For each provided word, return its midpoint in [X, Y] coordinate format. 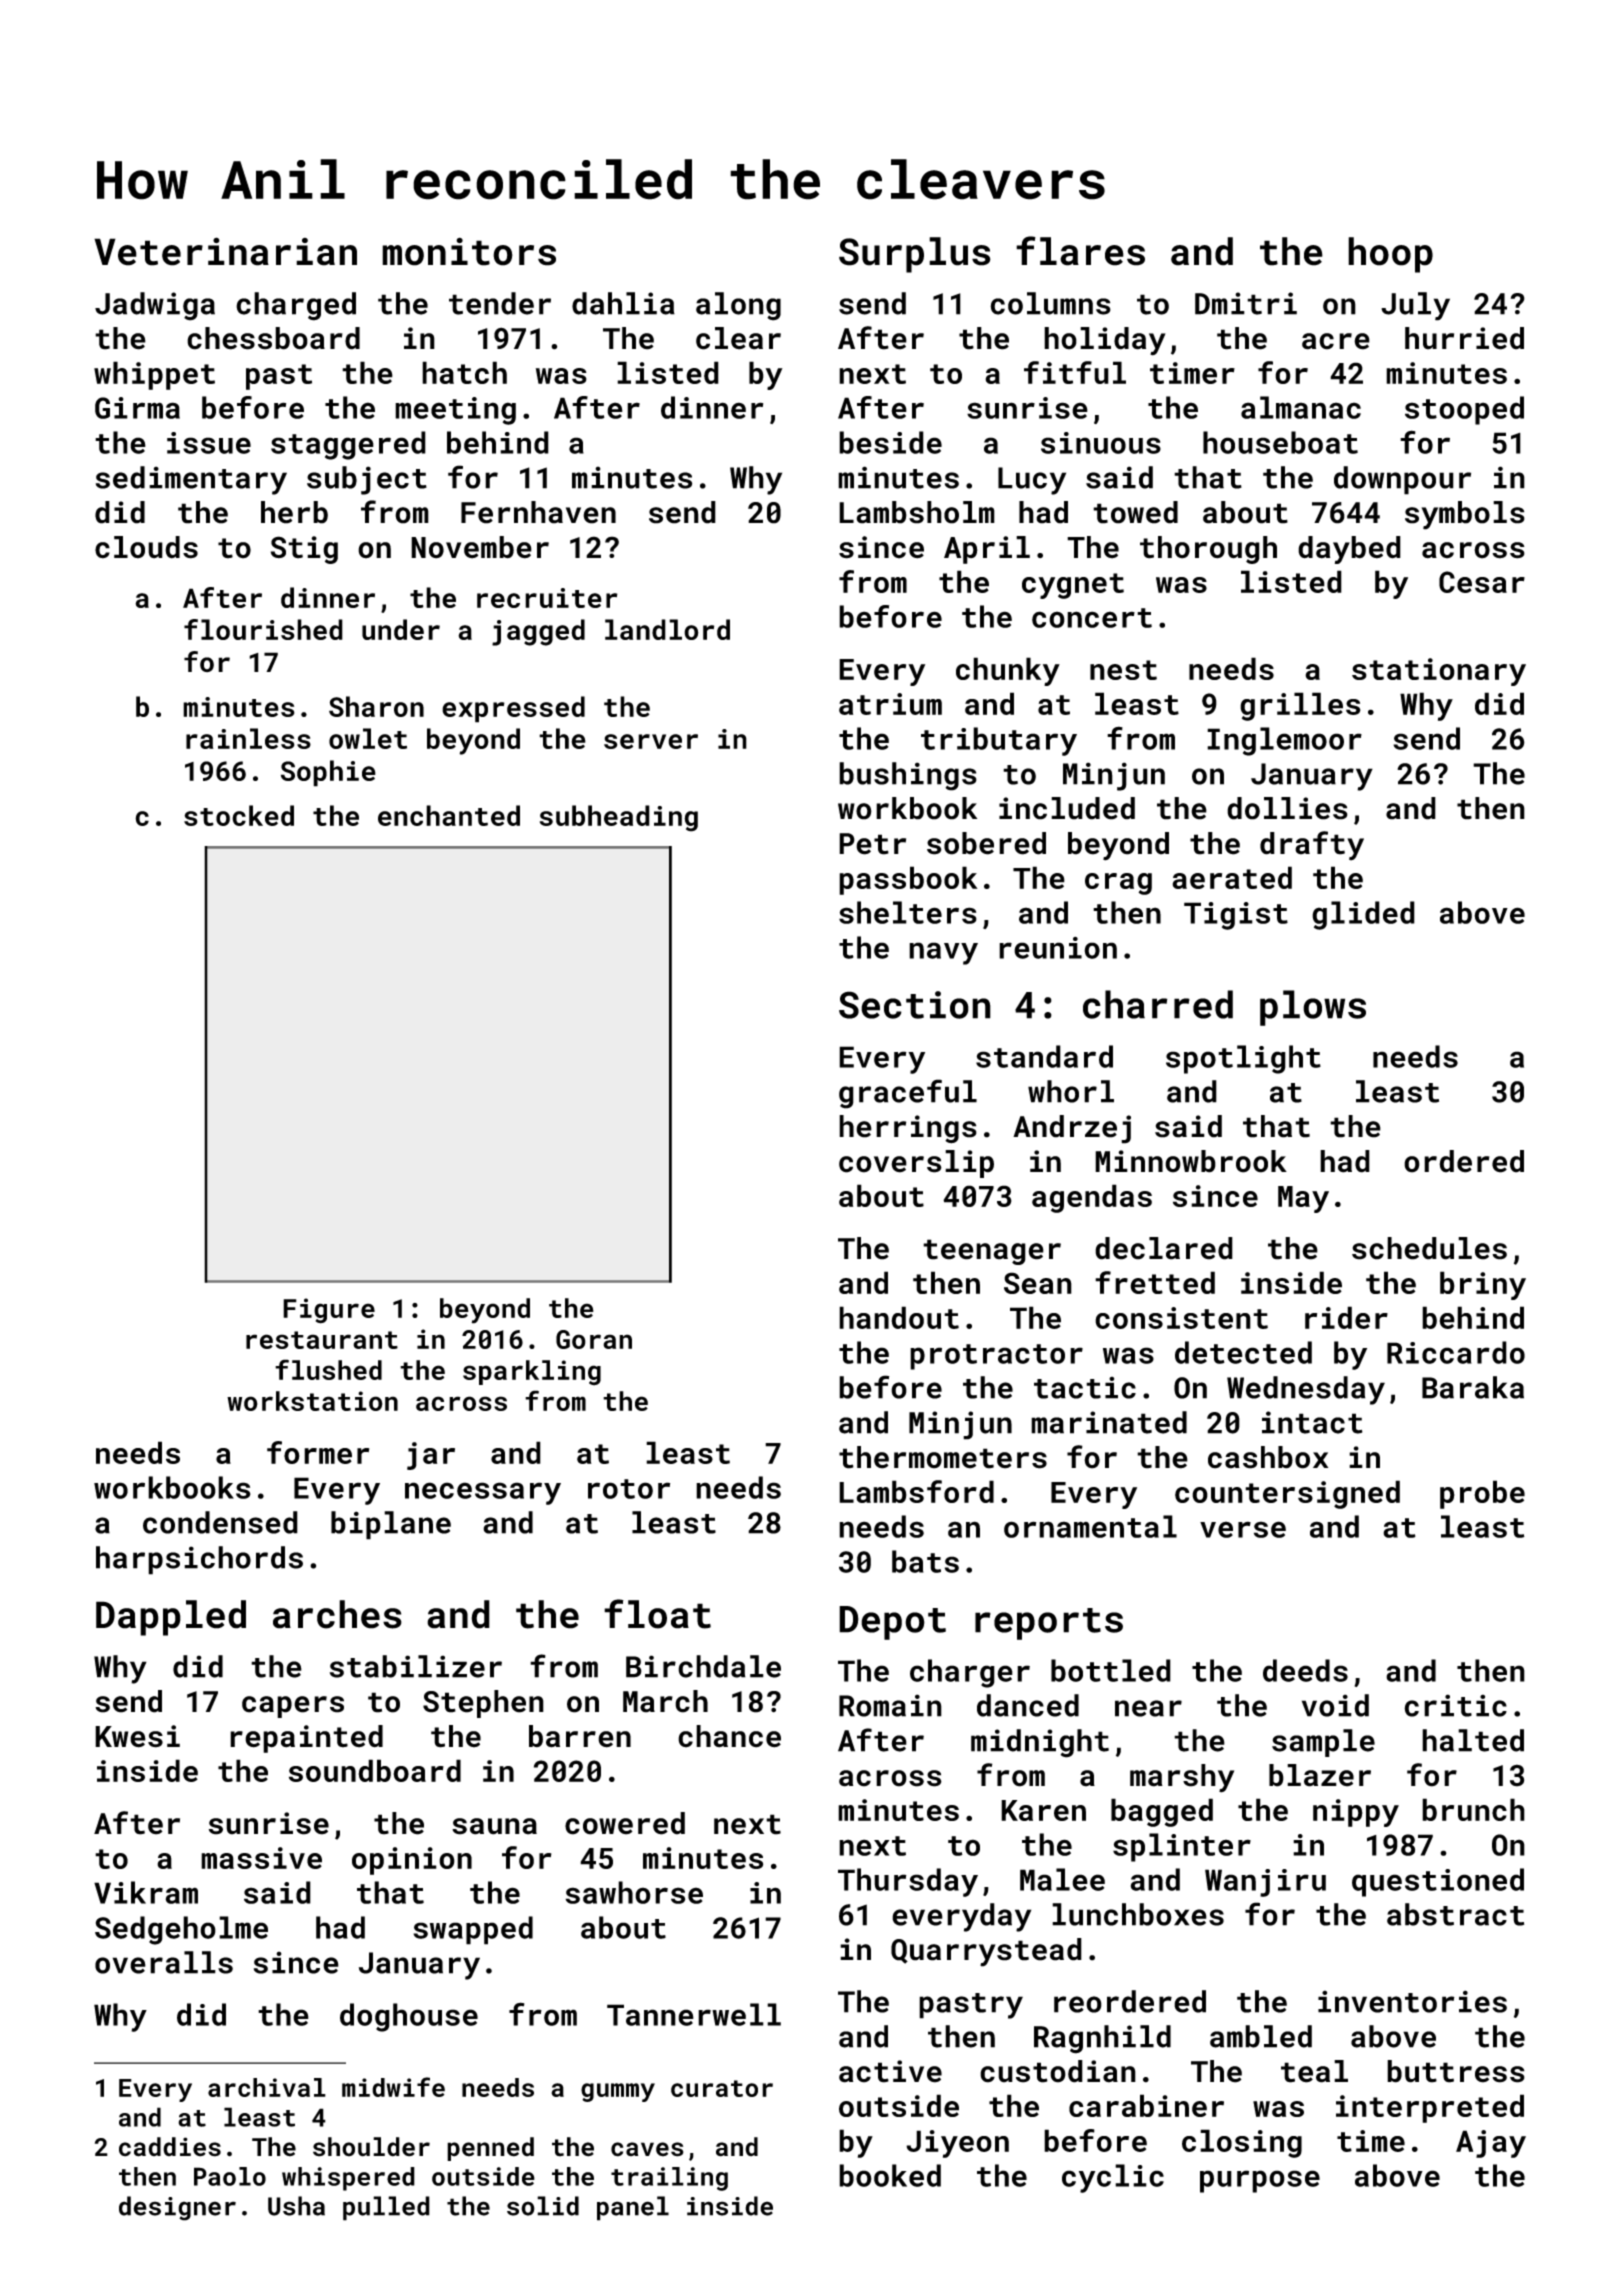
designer [177, 2208]
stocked [239, 815]
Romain [890, 1705]
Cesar [1482, 582]
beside [890, 442]
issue [209, 443]
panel [633, 2208]
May [1303, 1199]
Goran [594, 1339]
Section [915, 1005]
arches [337, 1614]
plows [1313, 1008]
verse [1243, 1529]
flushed [328, 1369]
